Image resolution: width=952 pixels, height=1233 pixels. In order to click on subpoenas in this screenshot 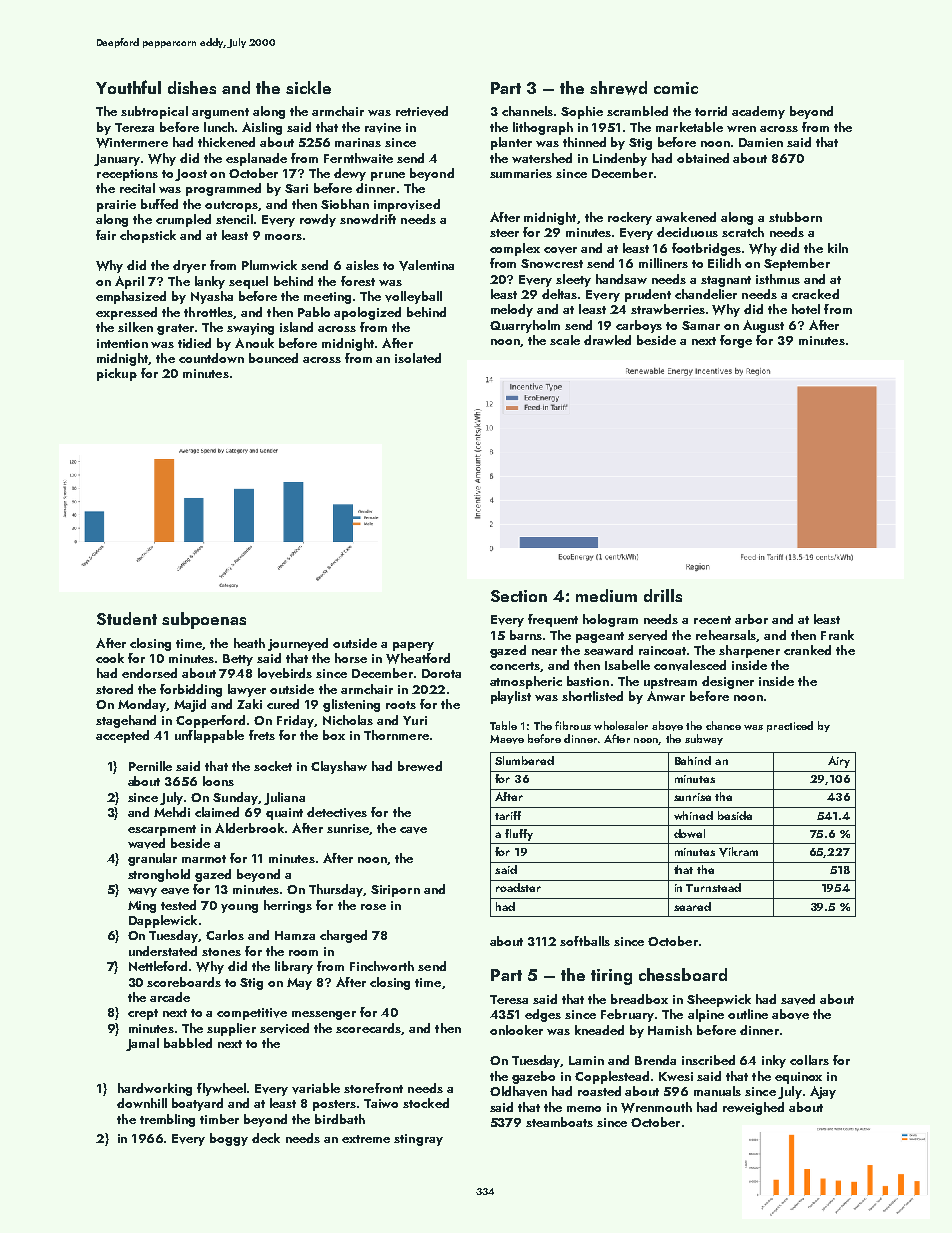, I will do `click(204, 620)`.
